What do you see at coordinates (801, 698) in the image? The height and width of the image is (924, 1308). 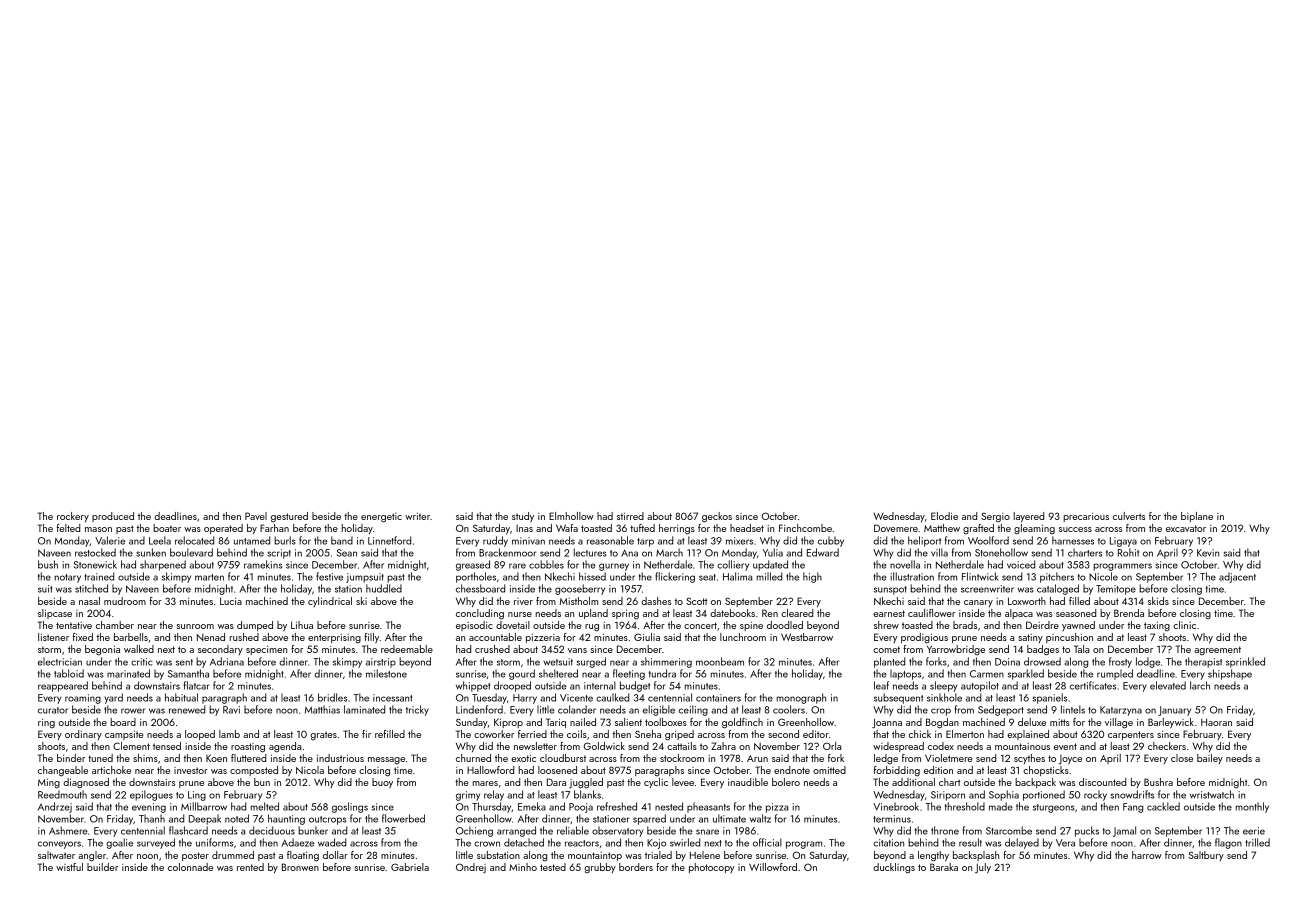 I see `monograph` at bounding box center [801, 698].
